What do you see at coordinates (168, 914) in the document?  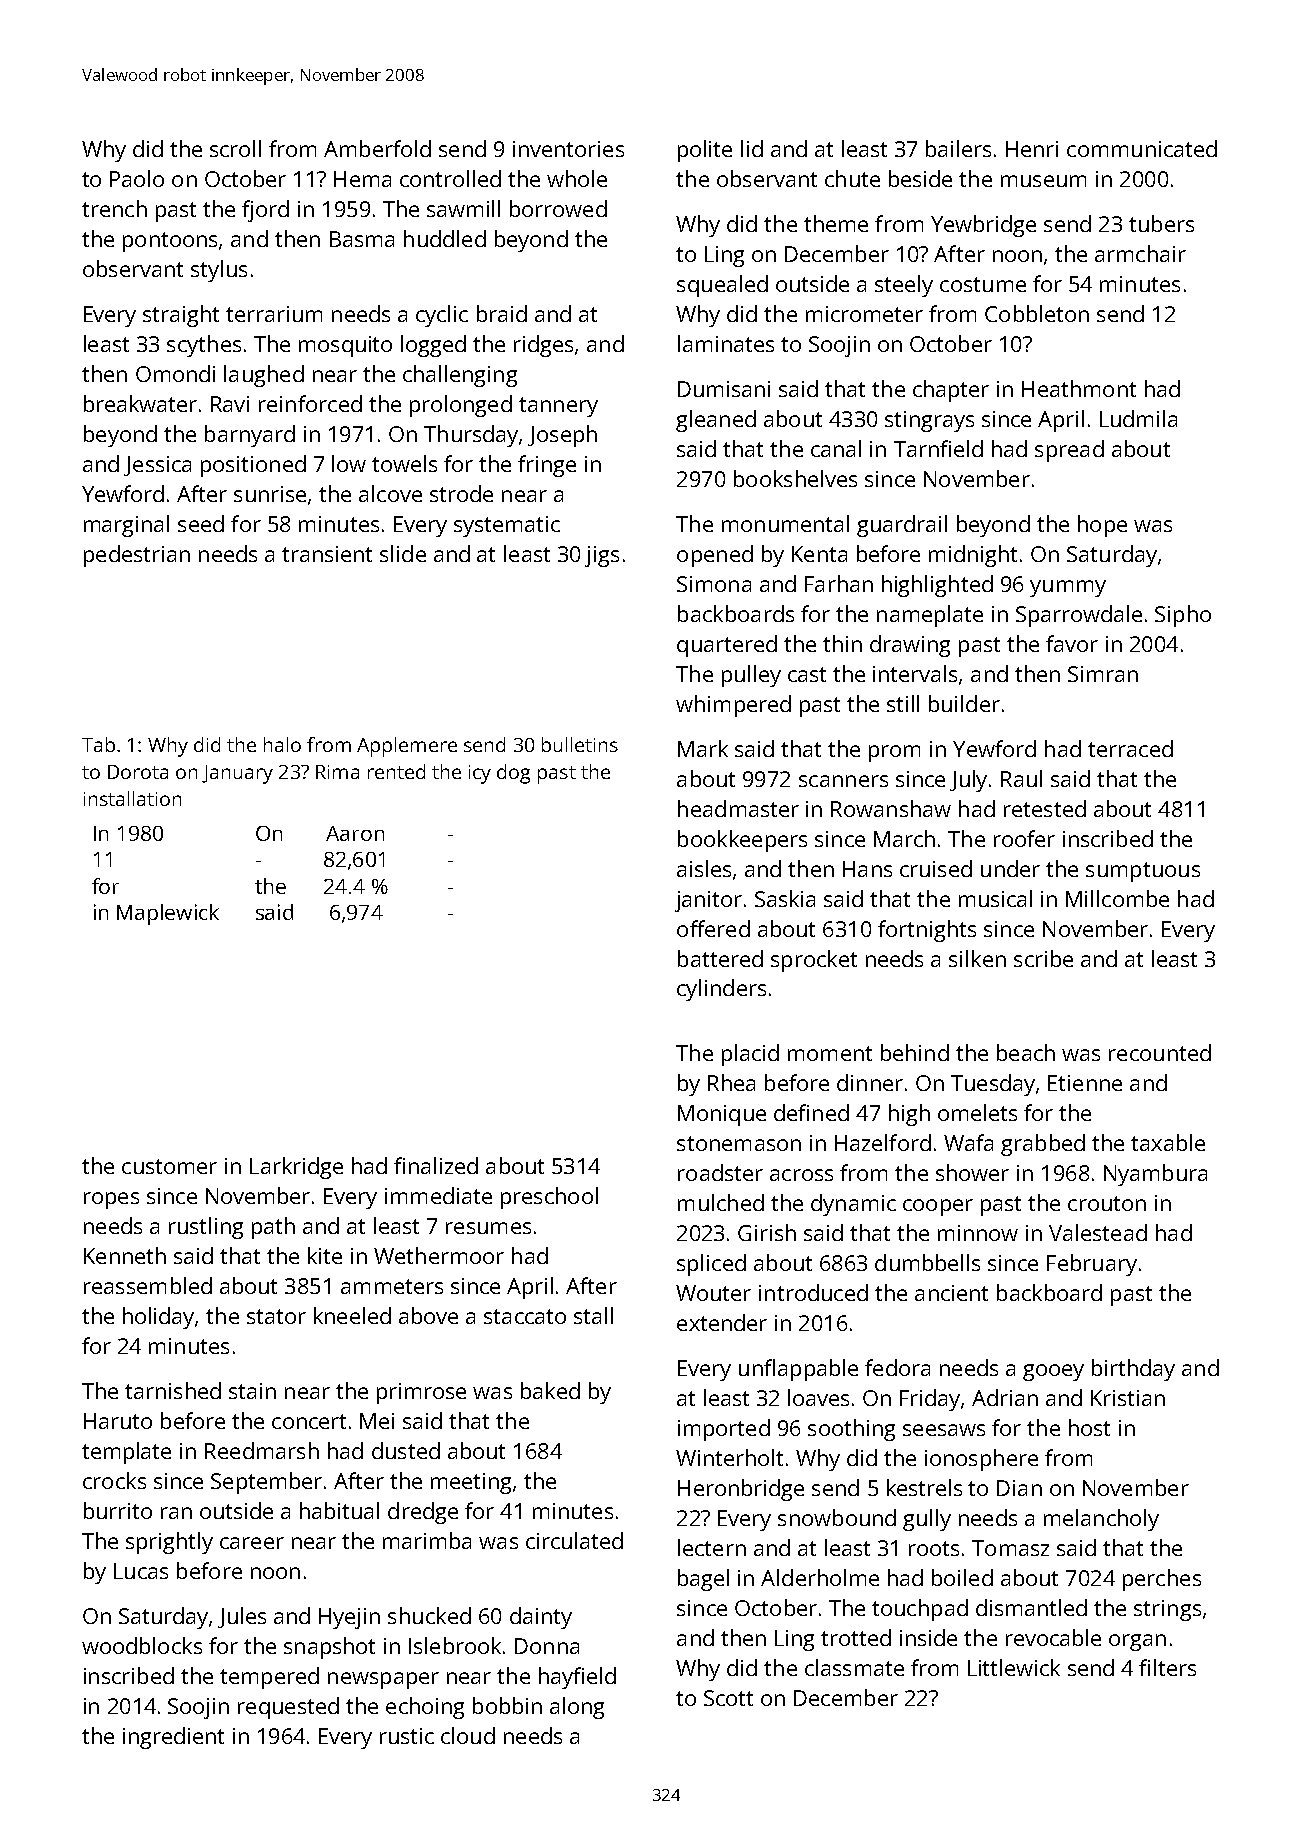 I see `Maplewick` at bounding box center [168, 914].
